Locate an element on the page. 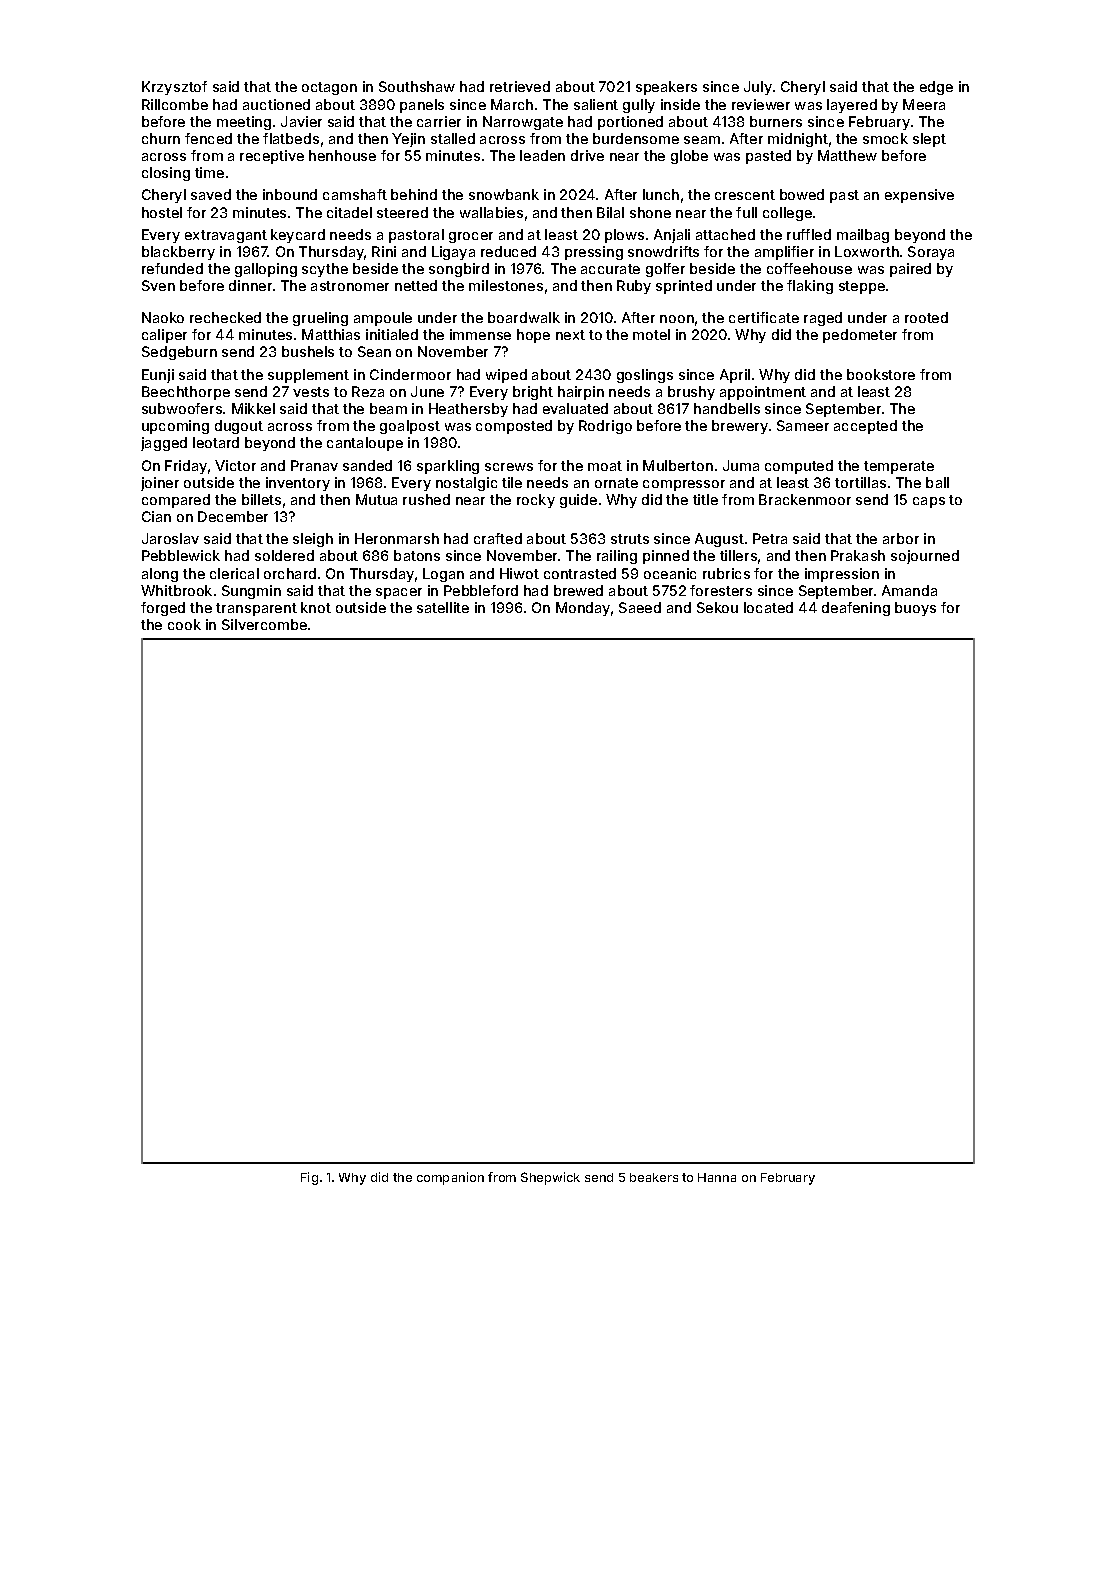 This document has height=1578, width=1116. Pranav is located at coordinates (314, 465).
